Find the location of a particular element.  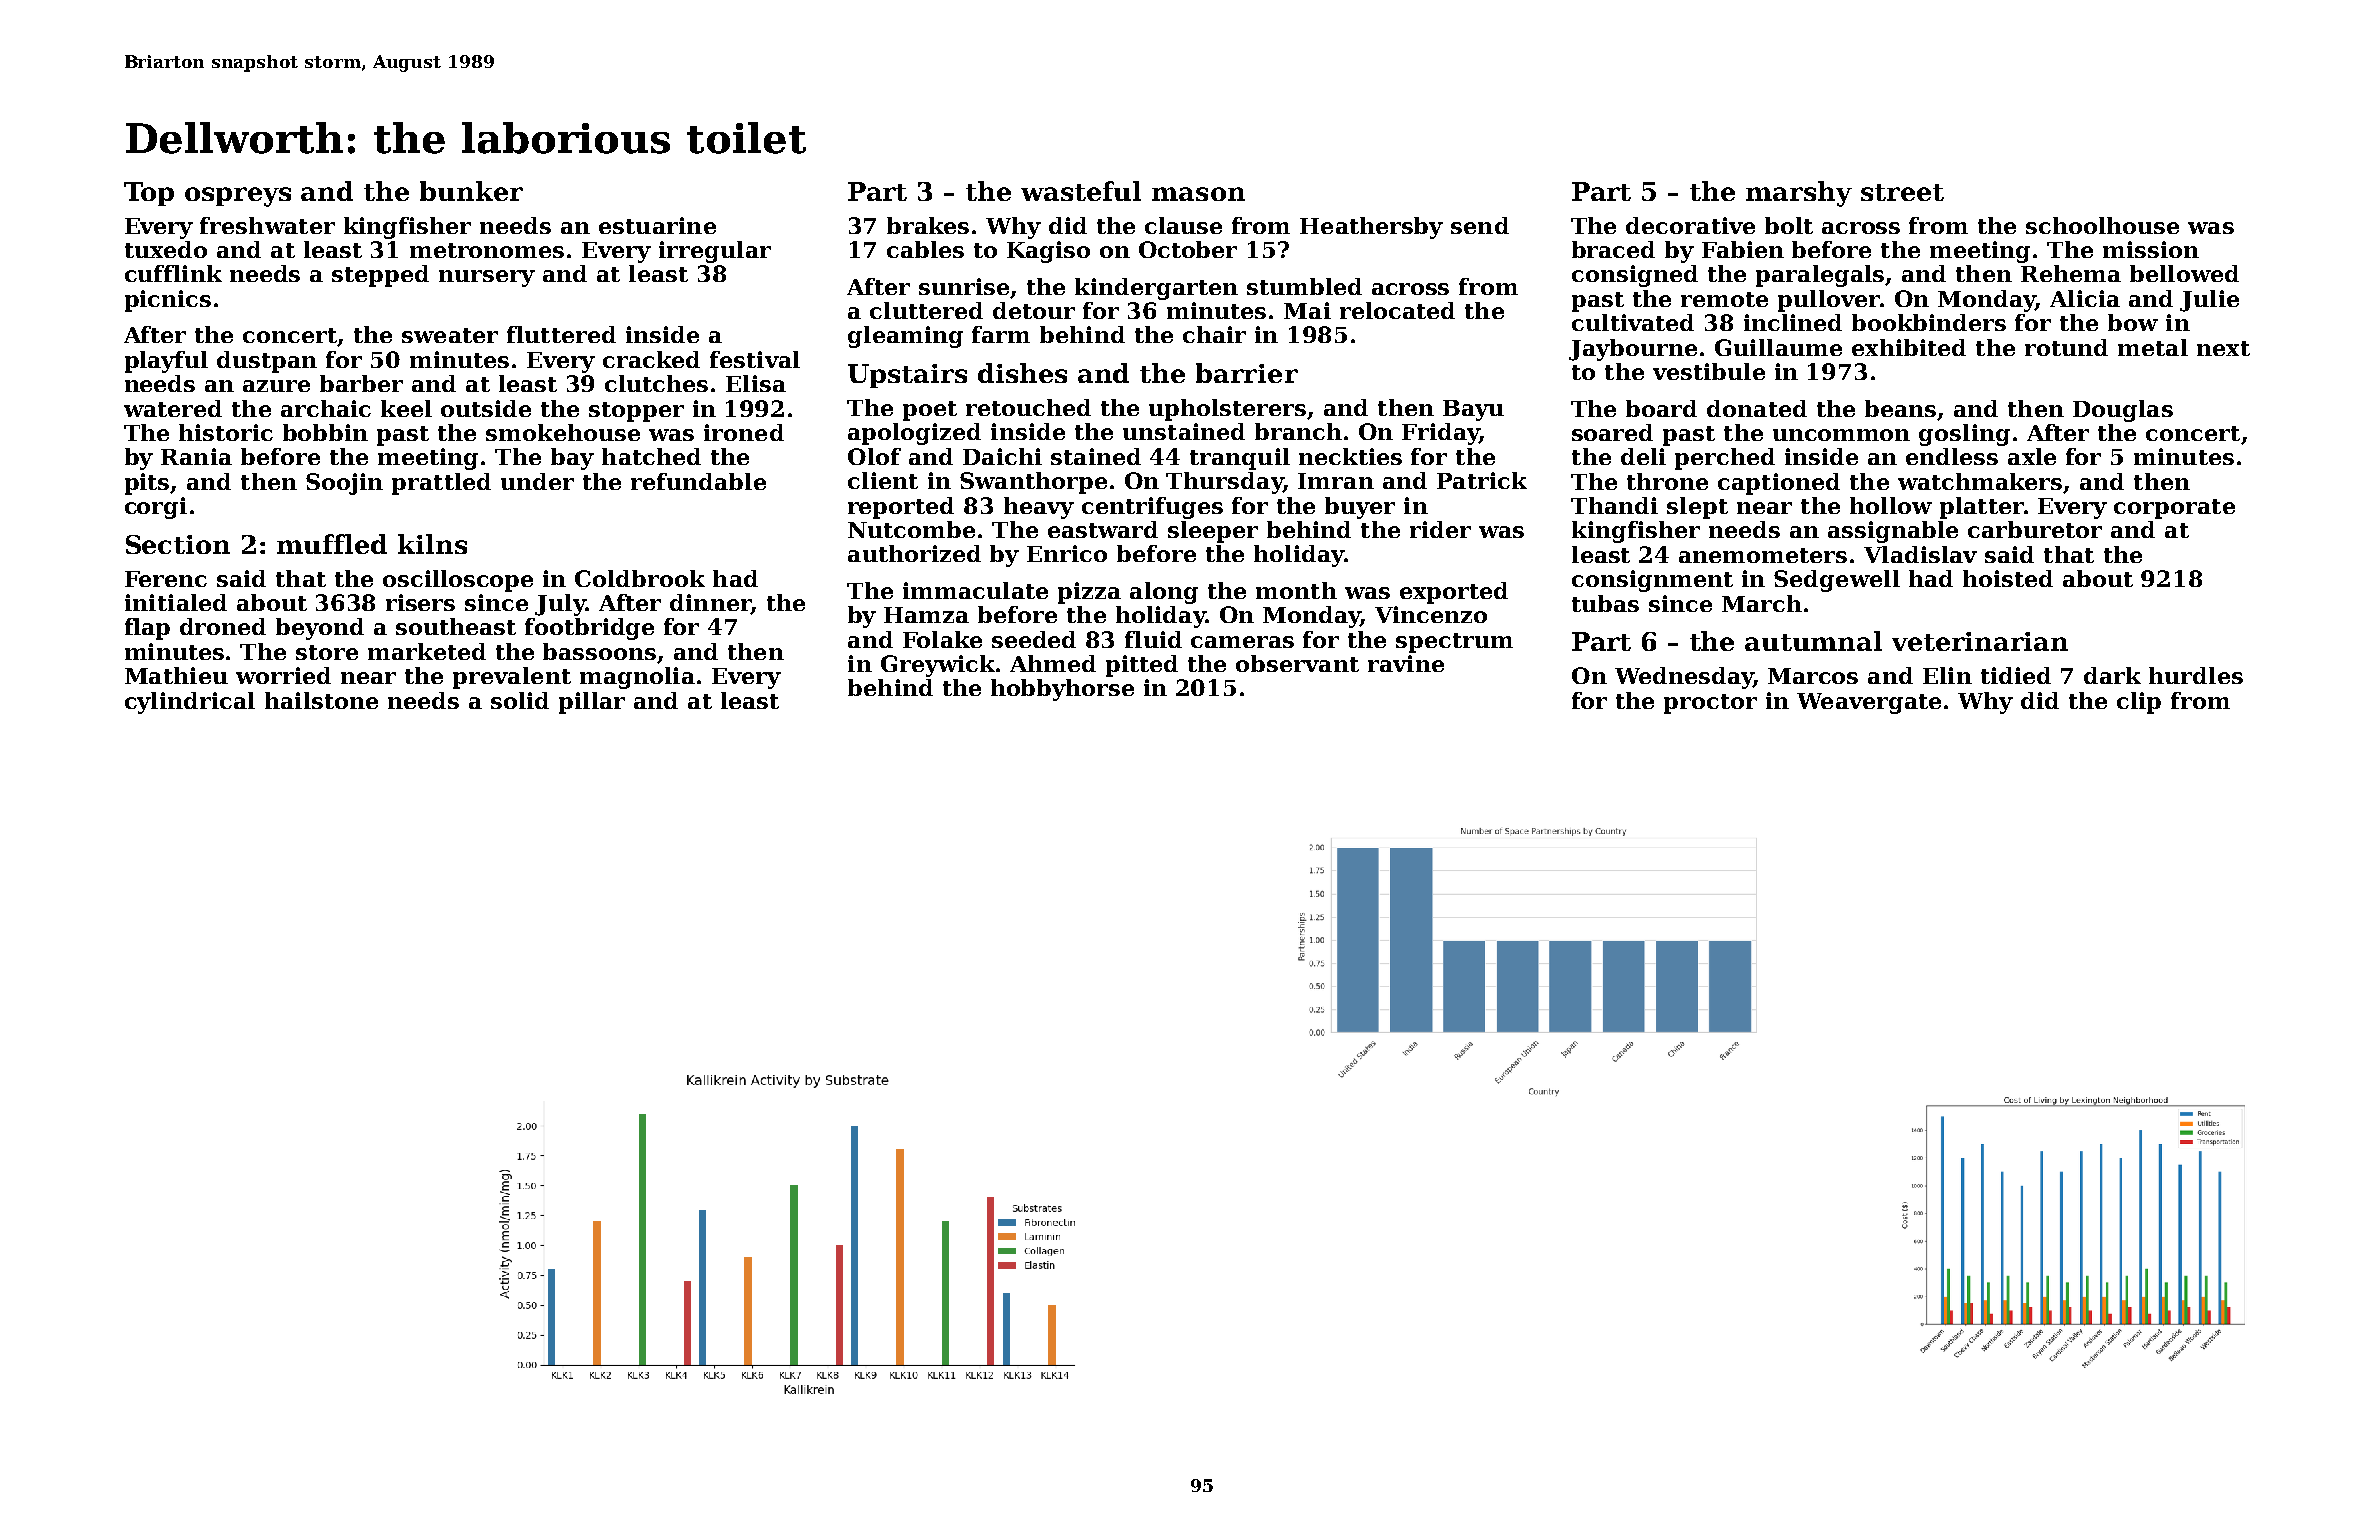

refundable is located at coordinates (698, 481).
